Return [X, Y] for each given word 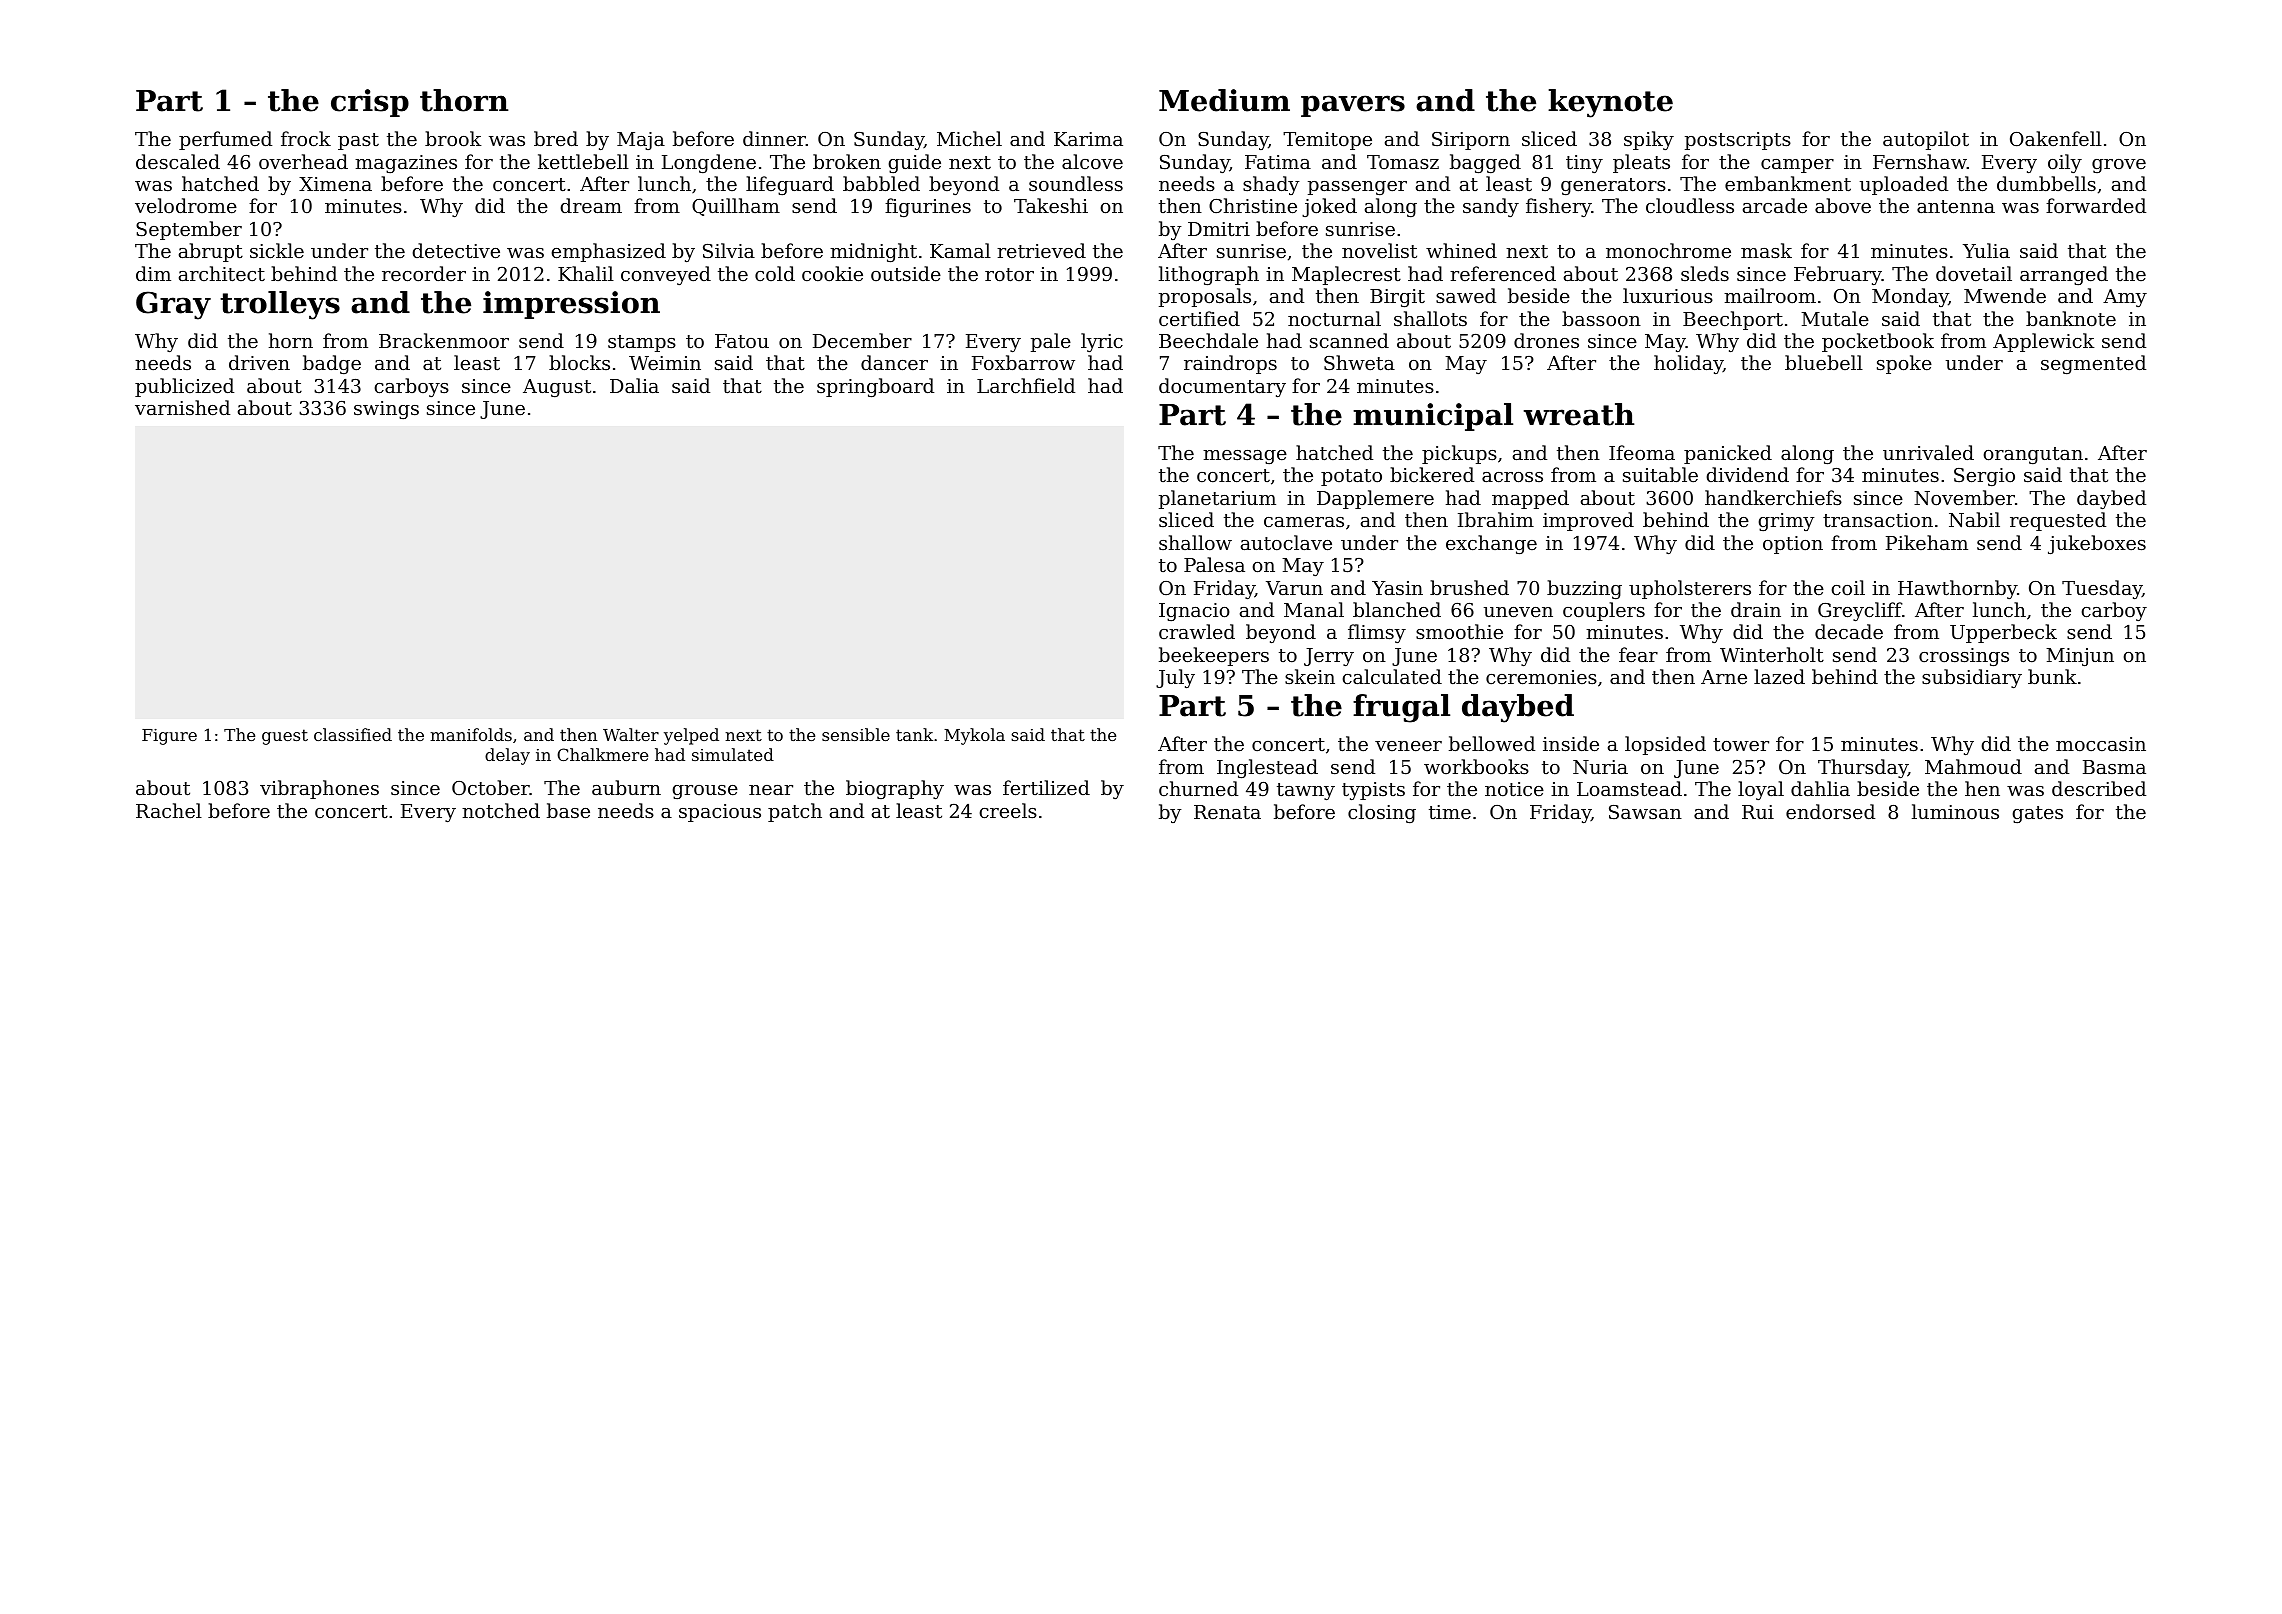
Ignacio [1194, 612]
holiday [1688, 364]
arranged [2064, 275]
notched [501, 810]
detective [456, 250]
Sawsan [1645, 812]
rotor [1009, 274]
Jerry [1329, 657]
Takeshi [1051, 205]
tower [1741, 744]
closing [1382, 813]
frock [306, 138]
